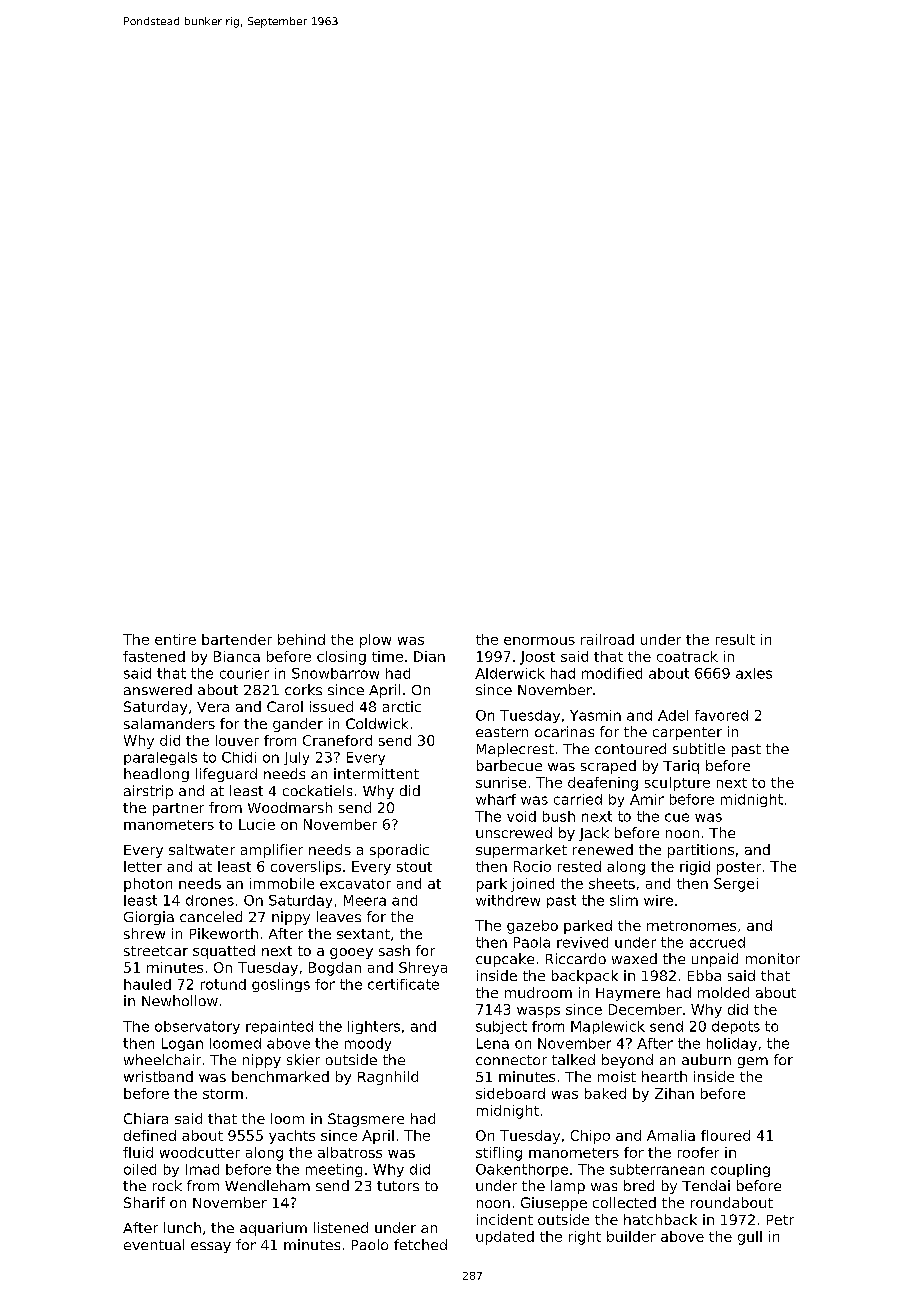  Describe the element at coordinates (272, 851) in the screenshot. I see `amplifier` at that location.
